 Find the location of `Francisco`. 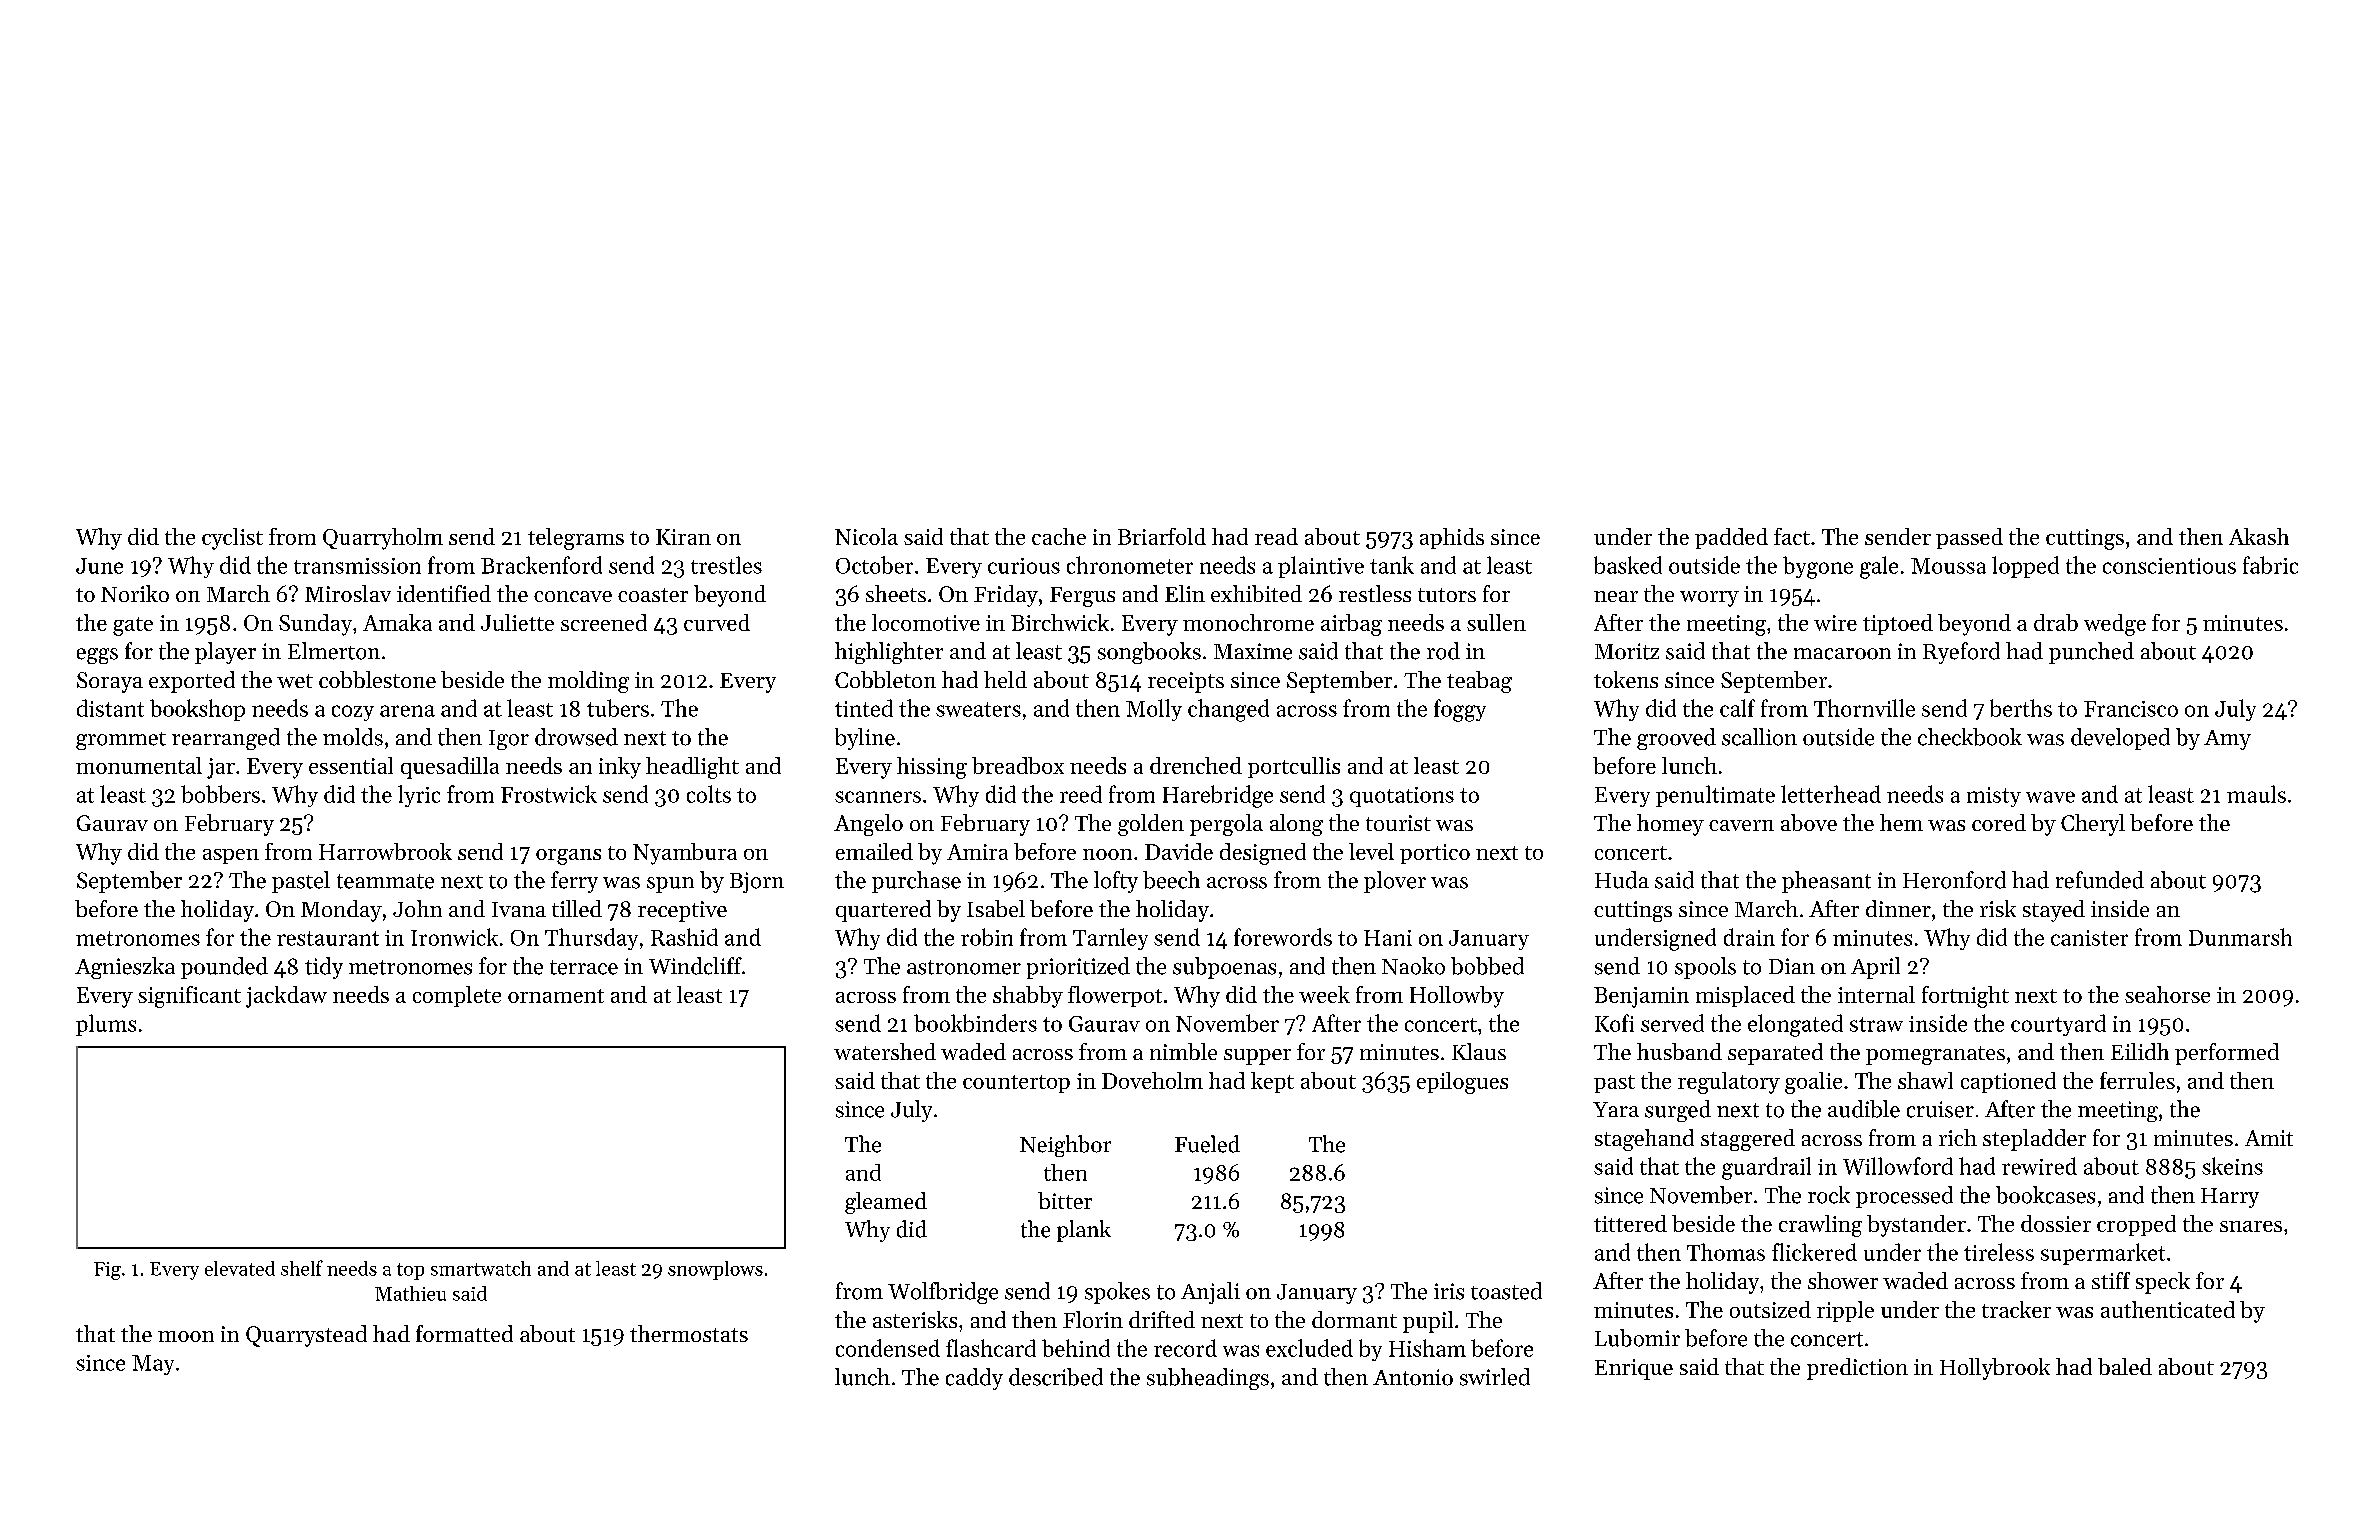

Francisco is located at coordinates (2131, 709).
